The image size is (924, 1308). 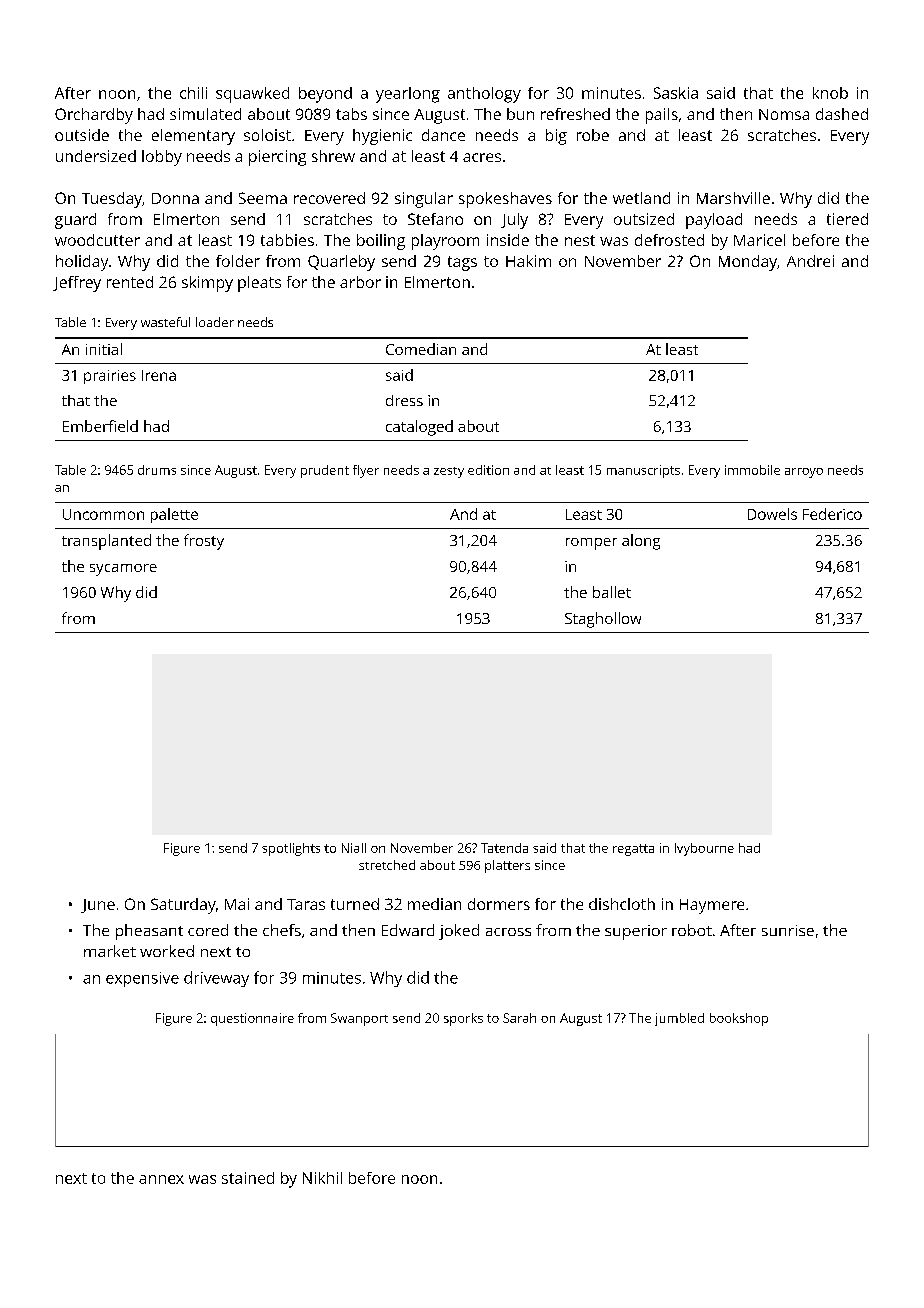 What do you see at coordinates (161, 1179) in the screenshot?
I see `annex` at bounding box center [161, 1179].
